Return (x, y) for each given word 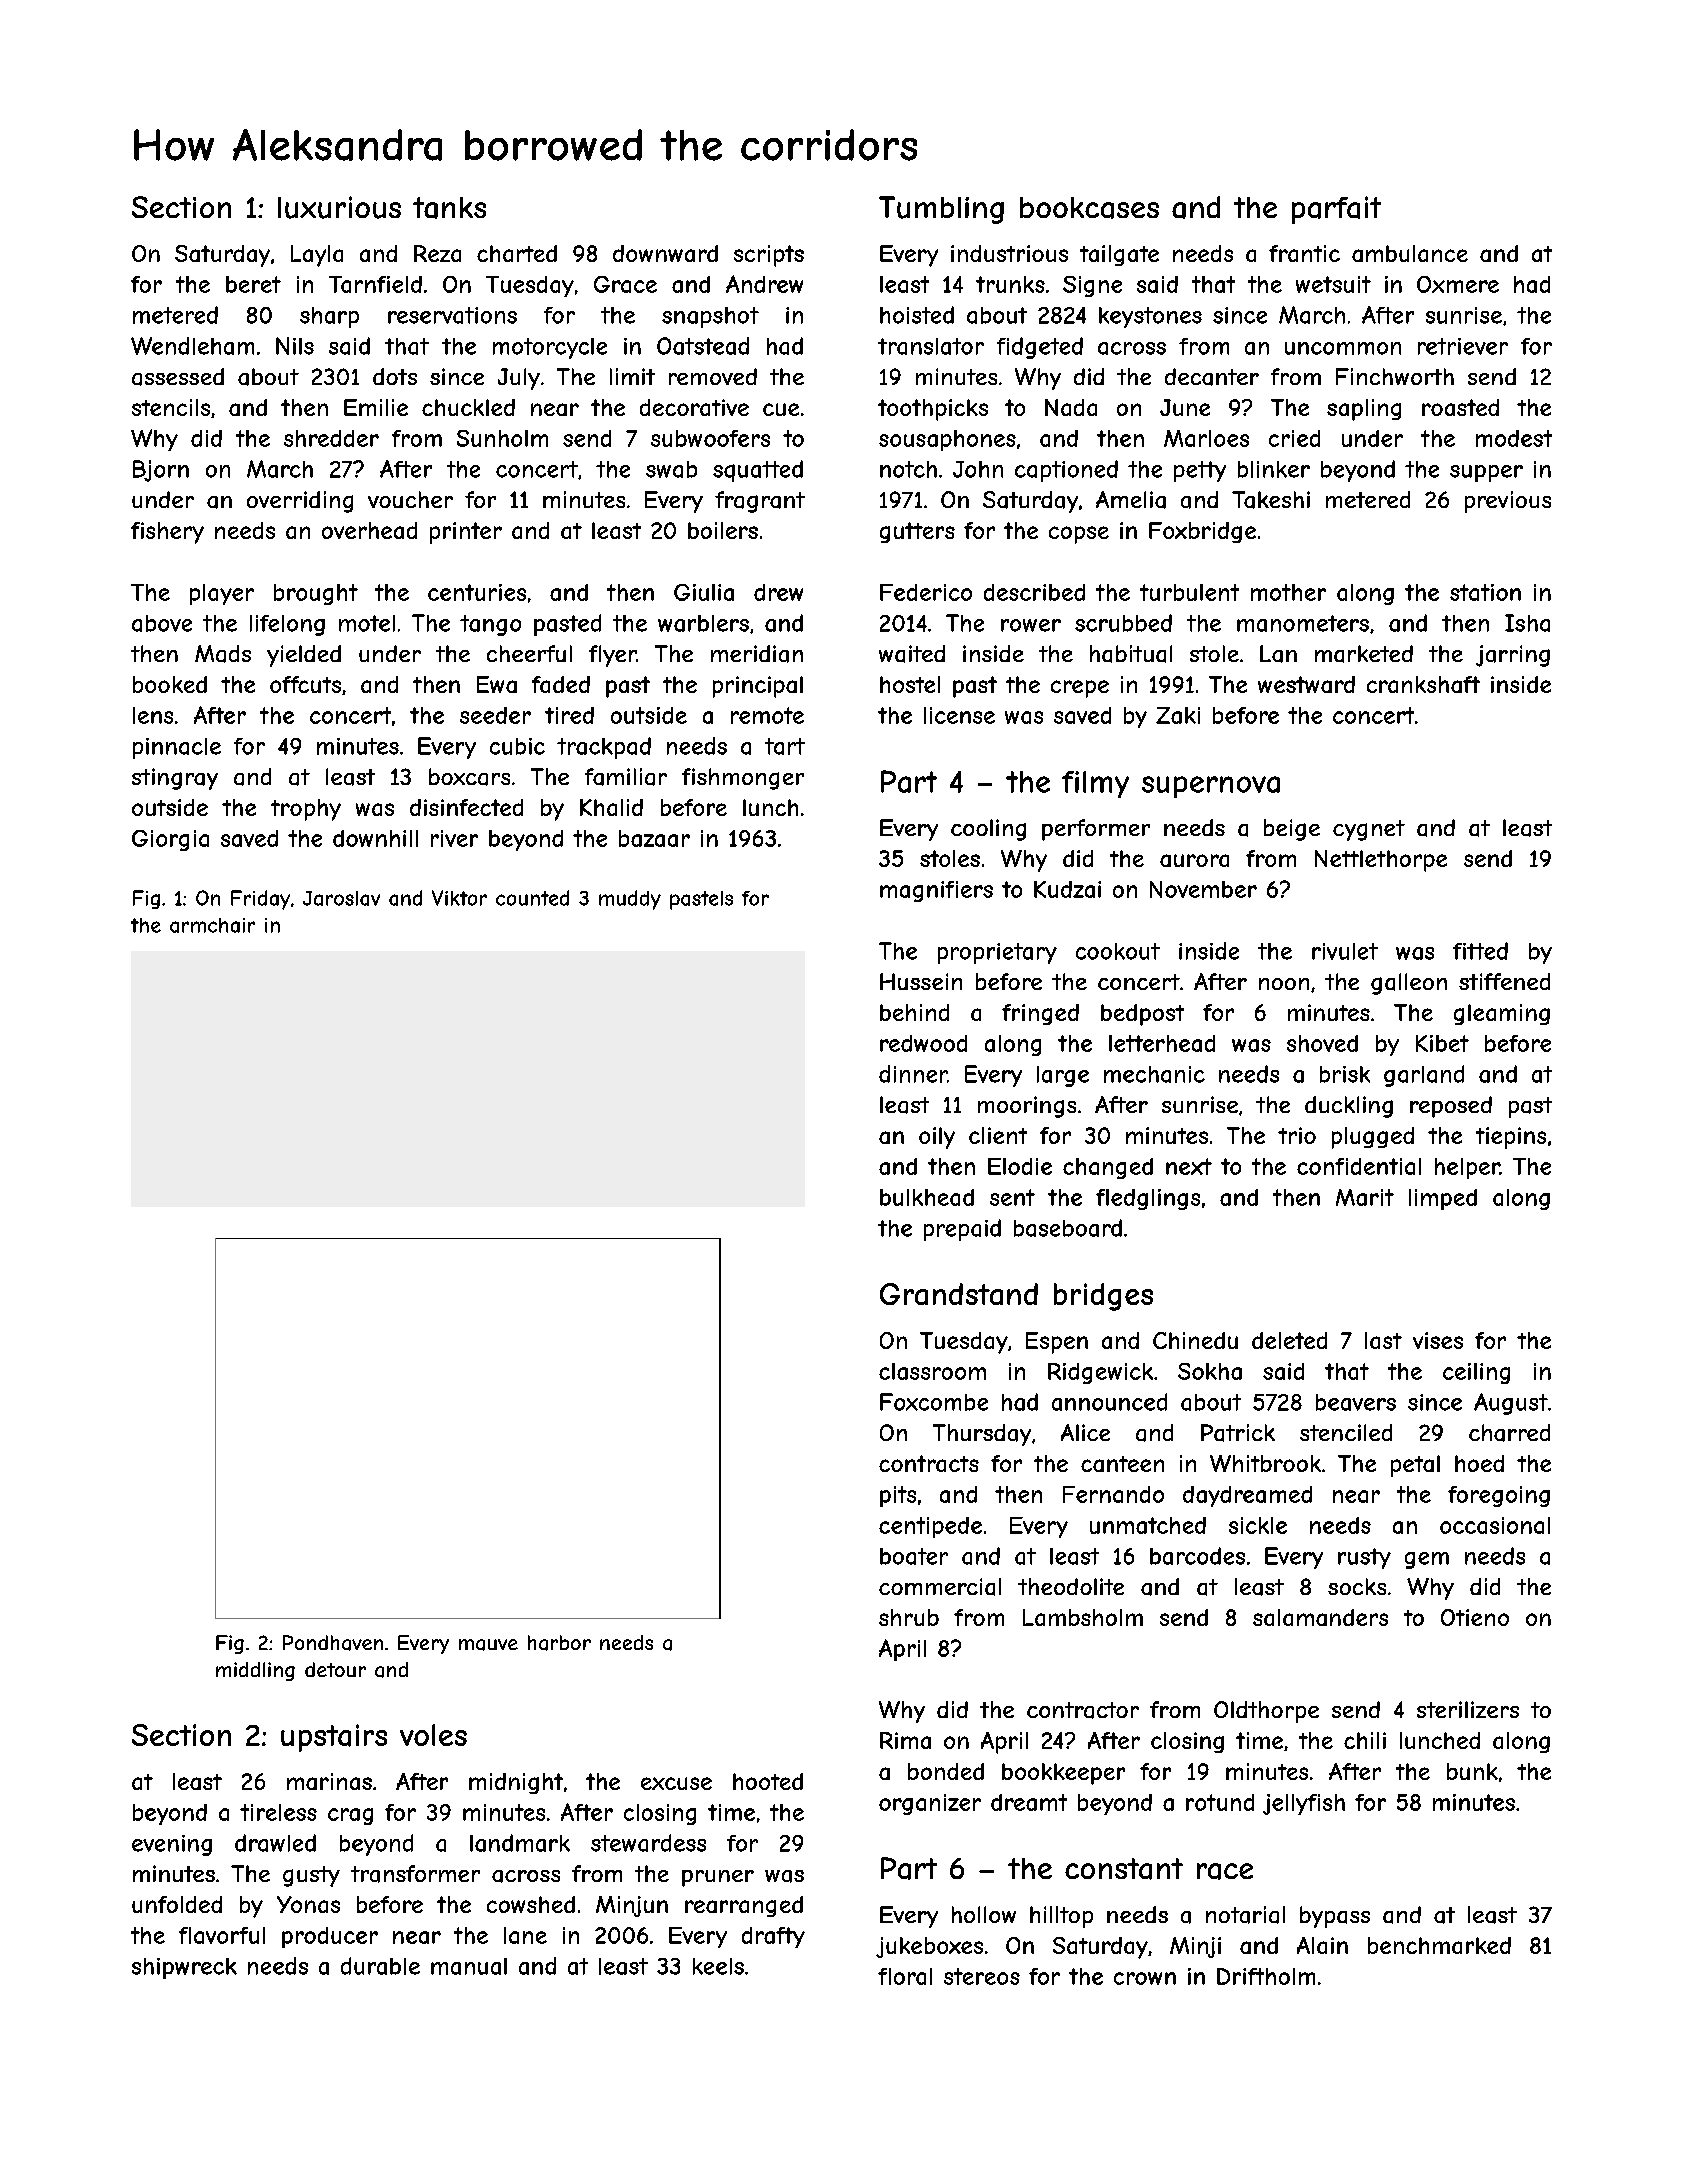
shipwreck (184, 1968)
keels (718, 1966)
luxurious (339, 207)
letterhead (1162, 1043)
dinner (913, 1074)
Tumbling (941, 210)
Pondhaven (333, 1643)
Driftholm (1266, 1976)
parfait (1336, 210)
